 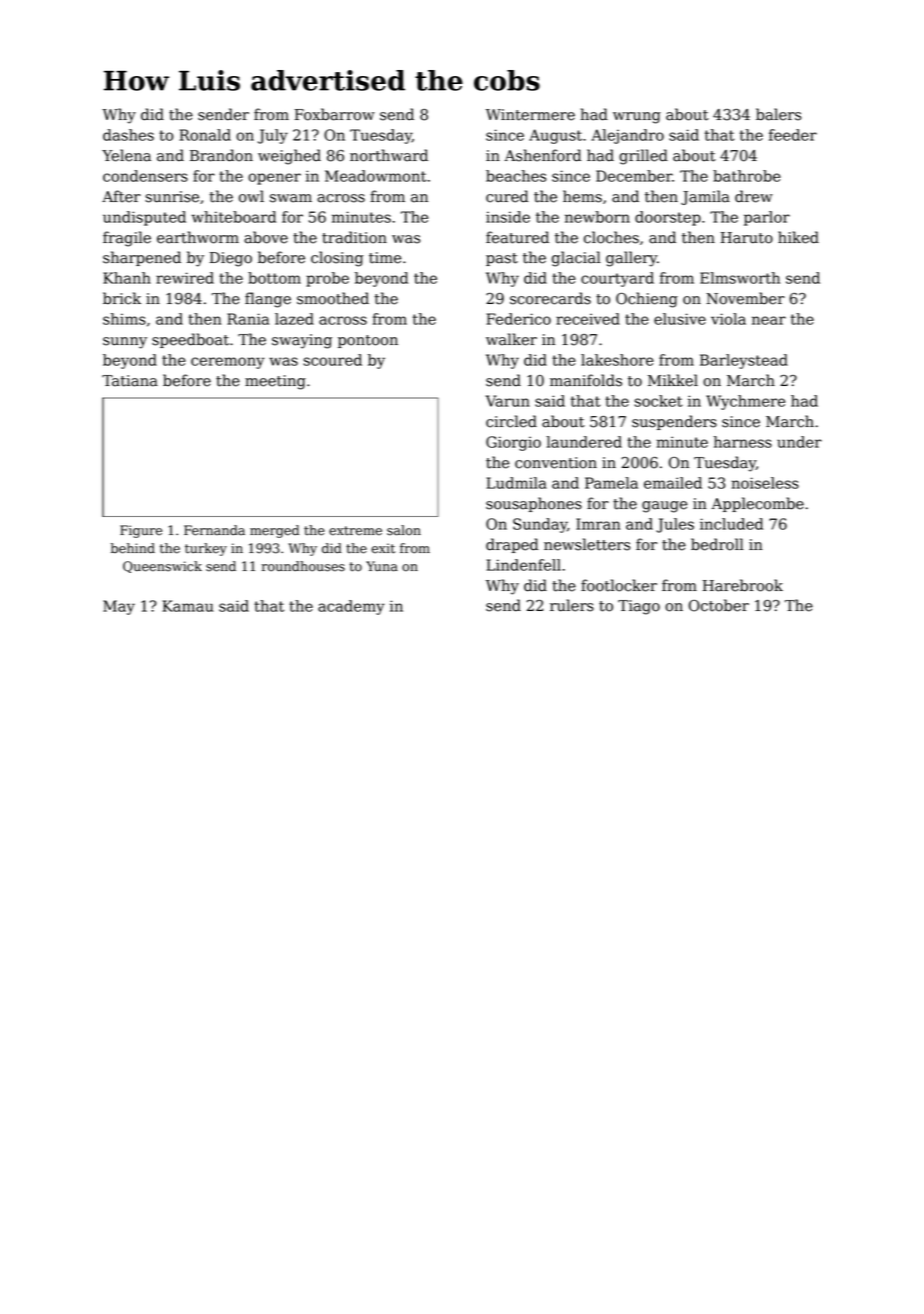 What do you see at coordinates (747, 176) in the screenshot?
I see `bathrobe` at bounding box center [747, 176].
